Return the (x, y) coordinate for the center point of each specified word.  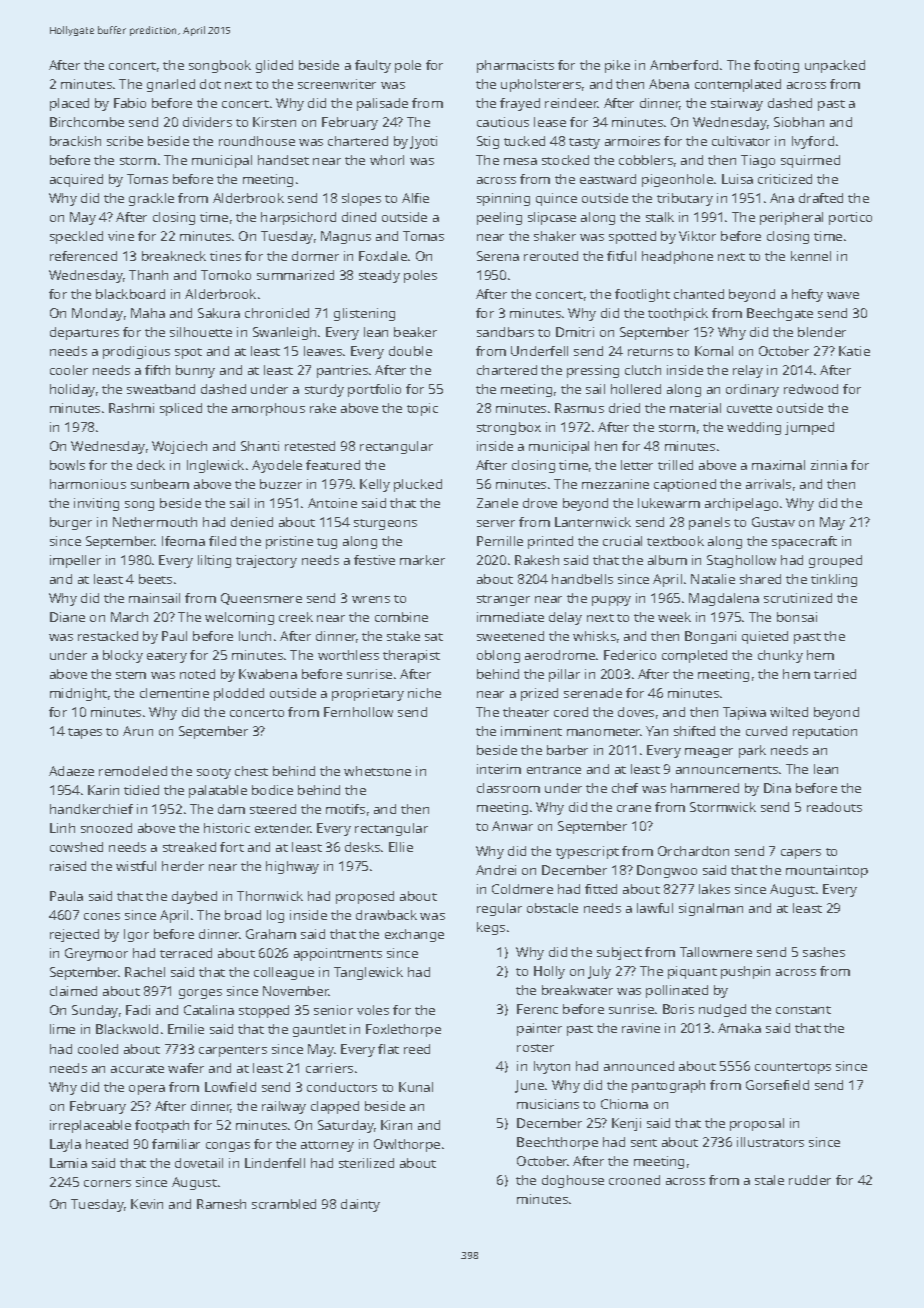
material (695, 408)
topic (422, 409)
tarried (835, 674)
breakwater (577, 990)
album (667, 560)
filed (222, 541)
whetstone (377, 771)
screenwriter (337, 84)
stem (131, 675)
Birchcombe (87, 122)
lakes (714, 889)
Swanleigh (284, 333)
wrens (371, 599)
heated (107, 1144)
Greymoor (96, 954)
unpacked (835, 66)
